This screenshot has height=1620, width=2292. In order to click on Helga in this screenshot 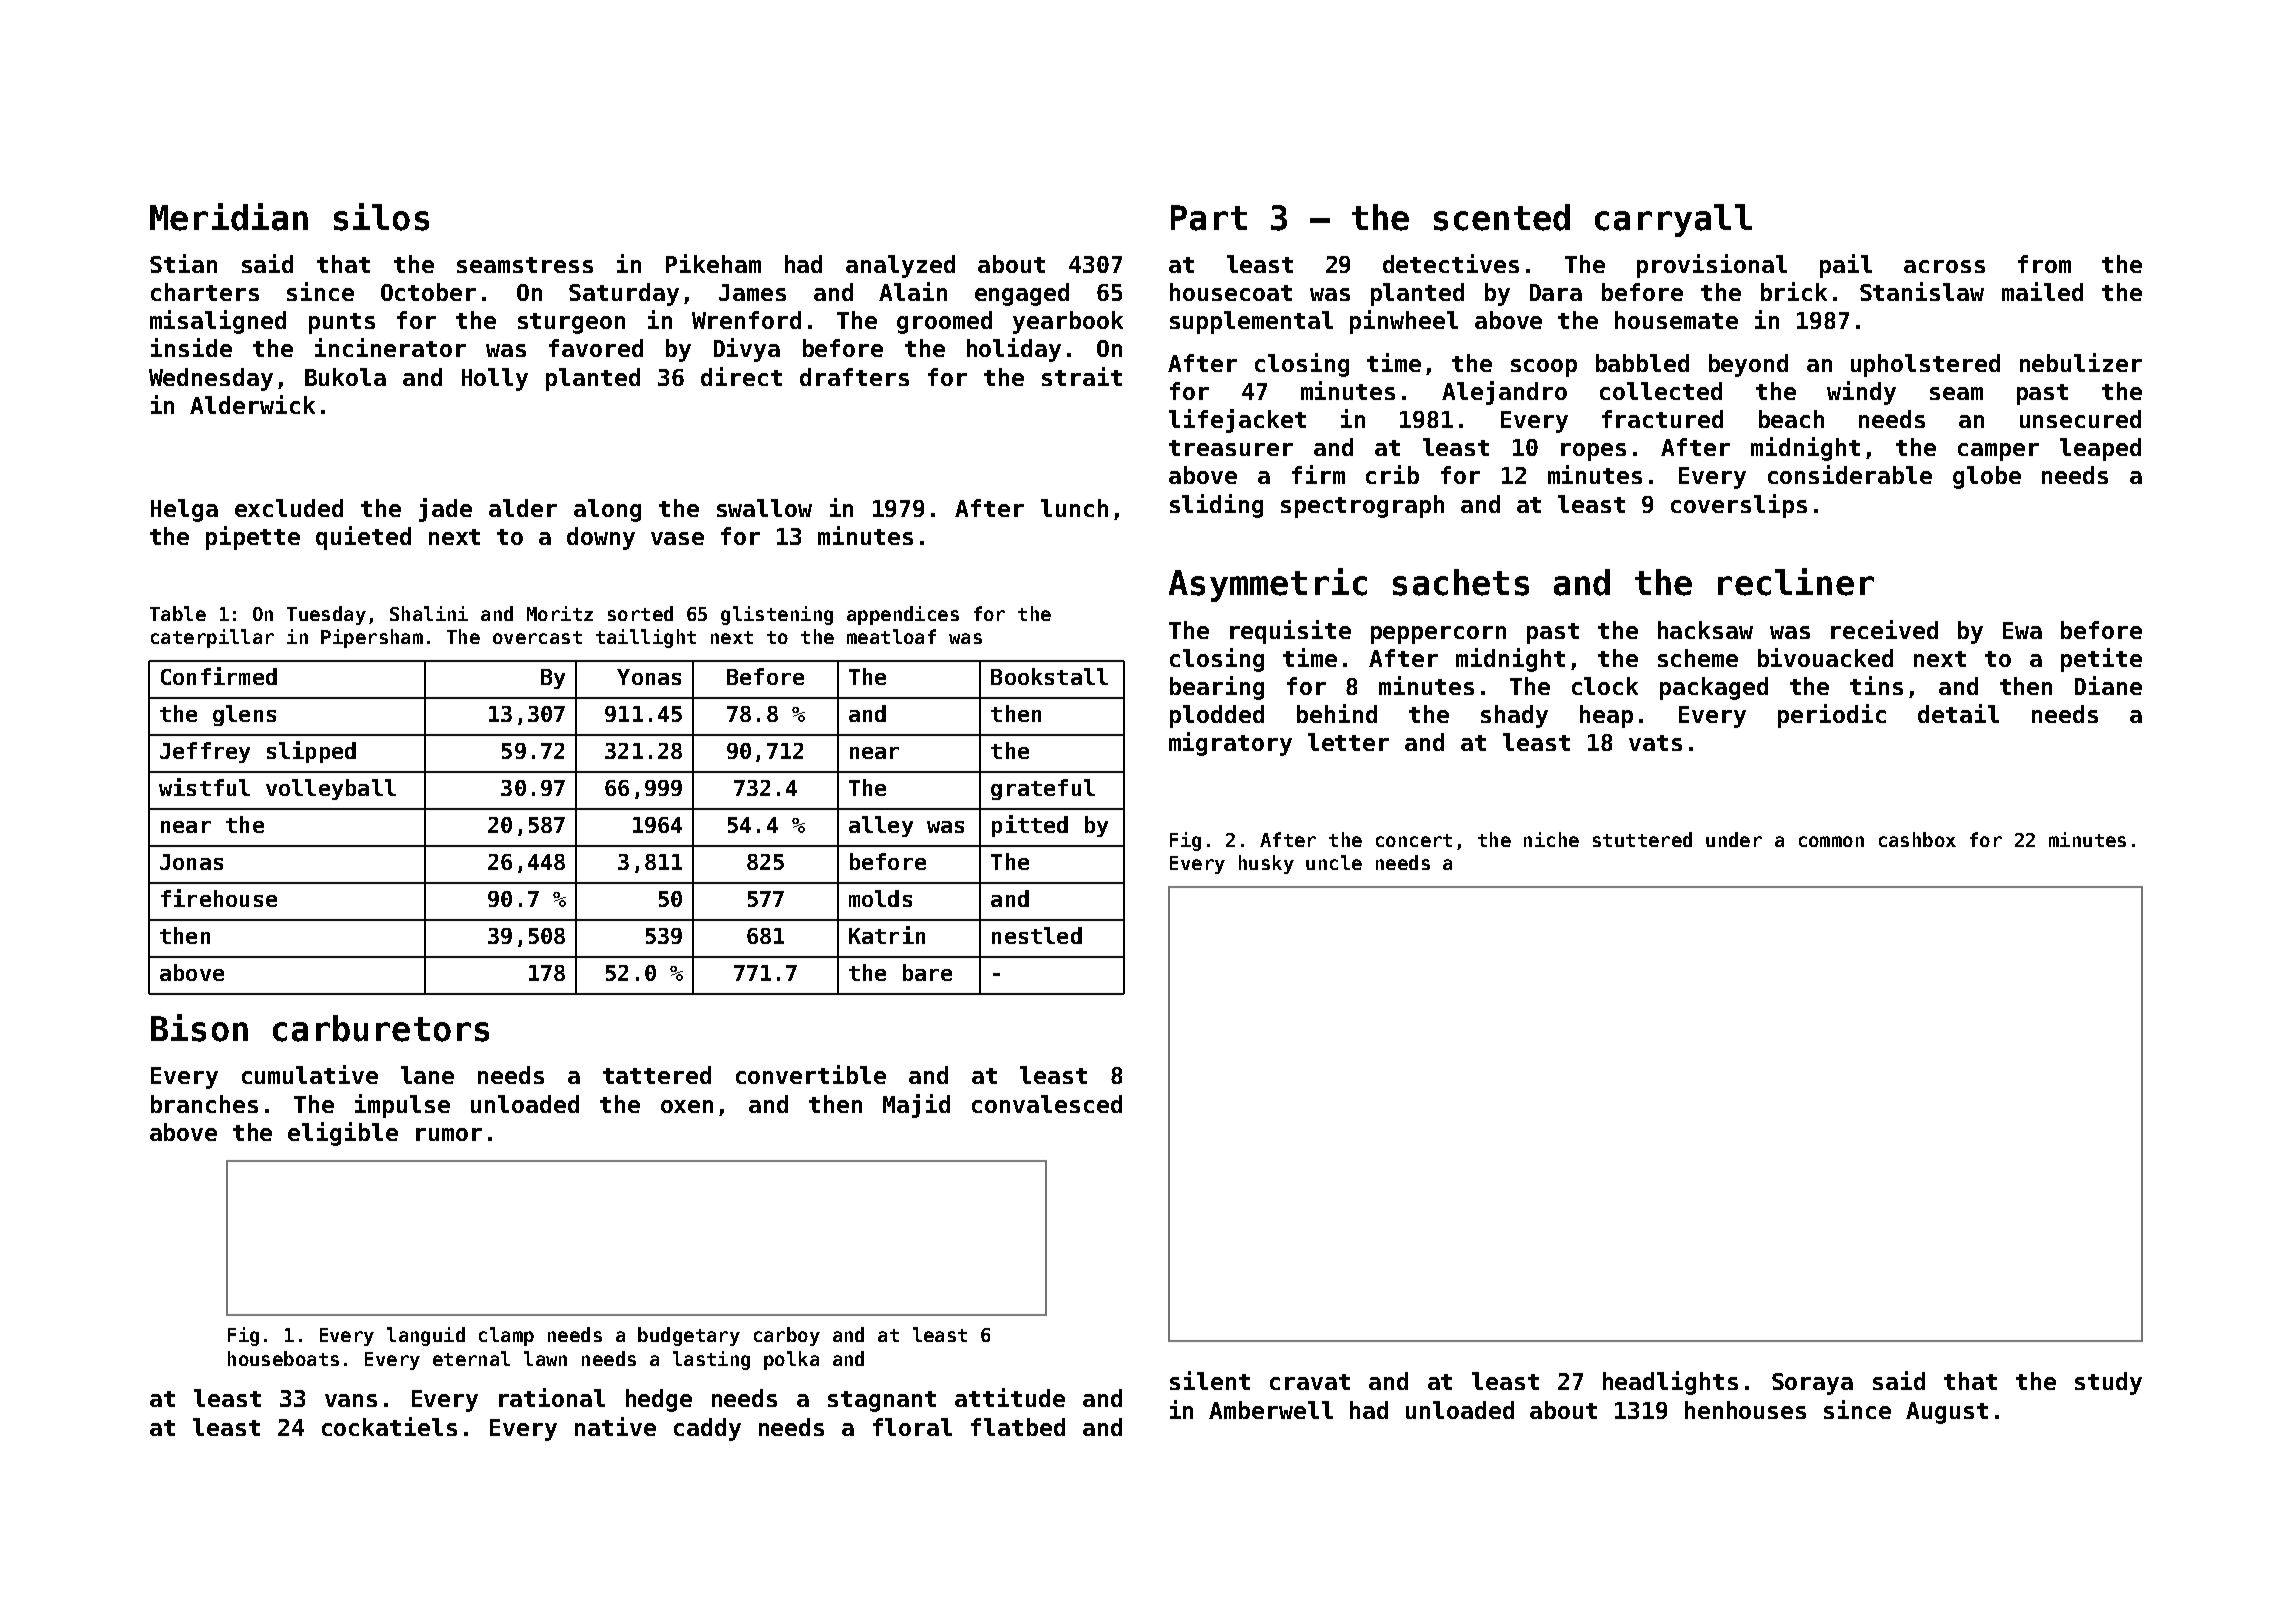, I will do `click(184, 510)`.
